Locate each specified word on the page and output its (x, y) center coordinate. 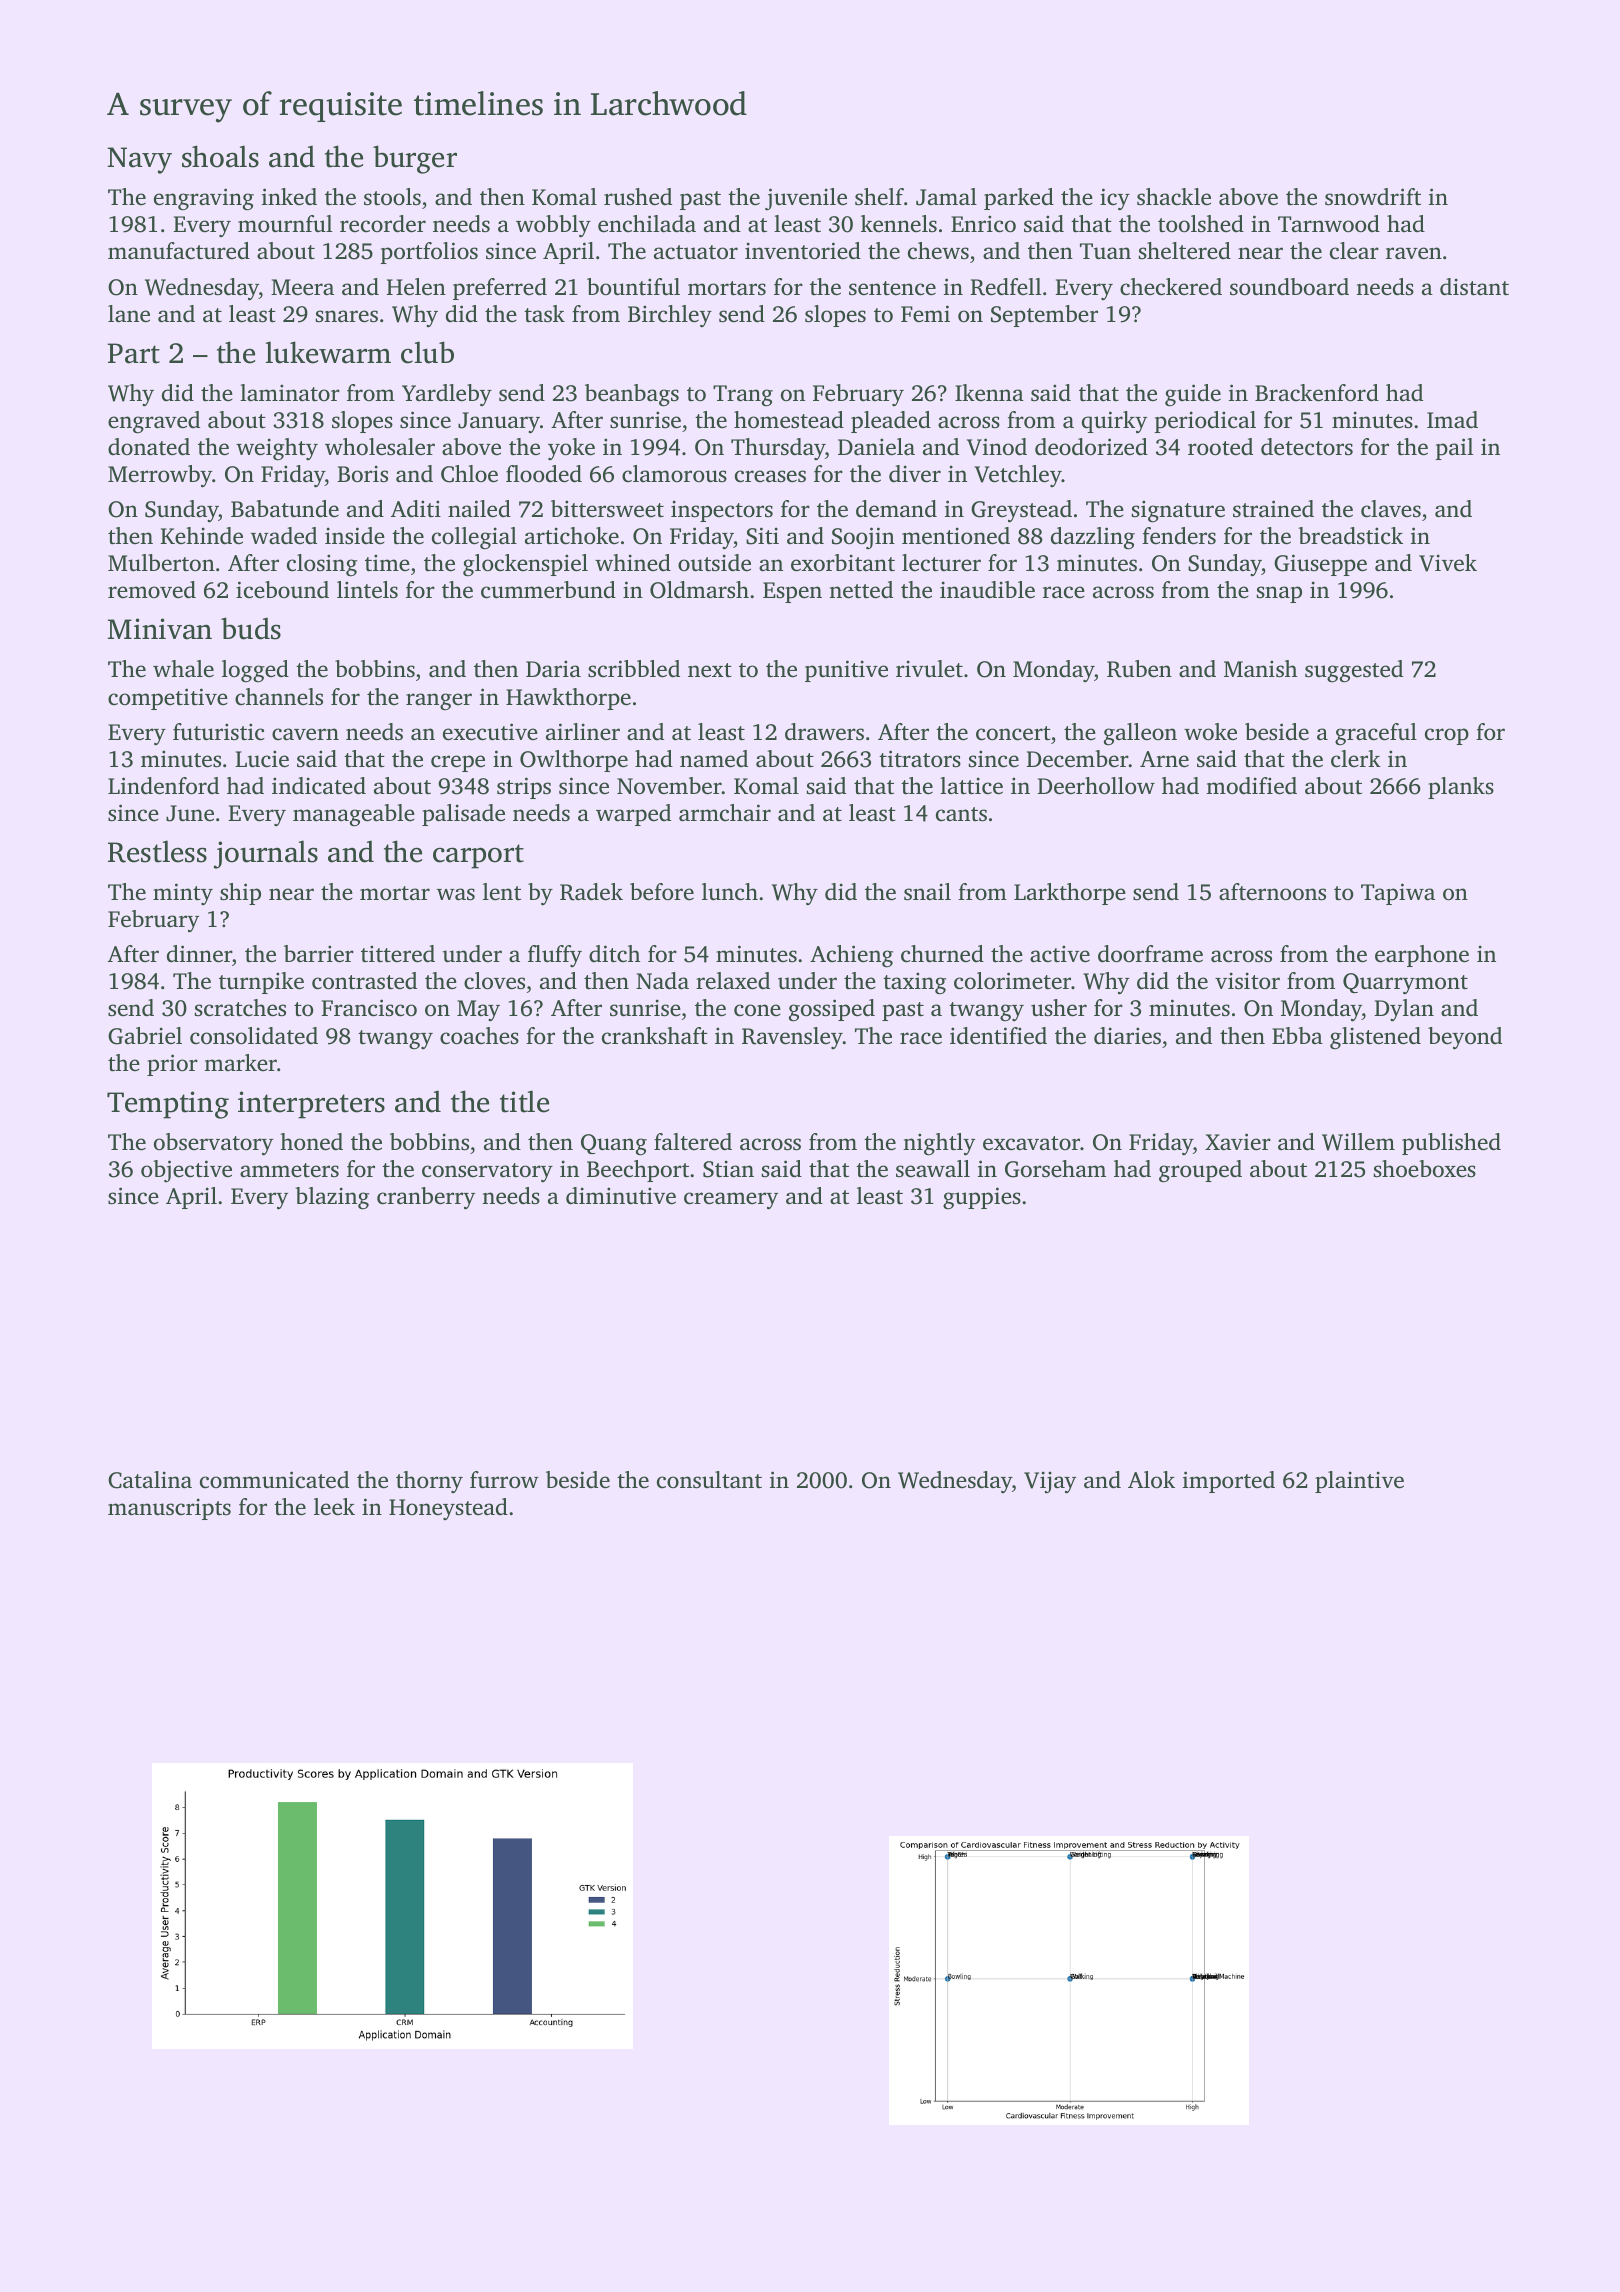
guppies (982, 1198)
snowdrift (1373, 197)
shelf (879, 197)
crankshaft (655, 1036)
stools (392, 197)
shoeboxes (1425, 1169)
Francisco (369, 1008)
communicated (274, 1480)
